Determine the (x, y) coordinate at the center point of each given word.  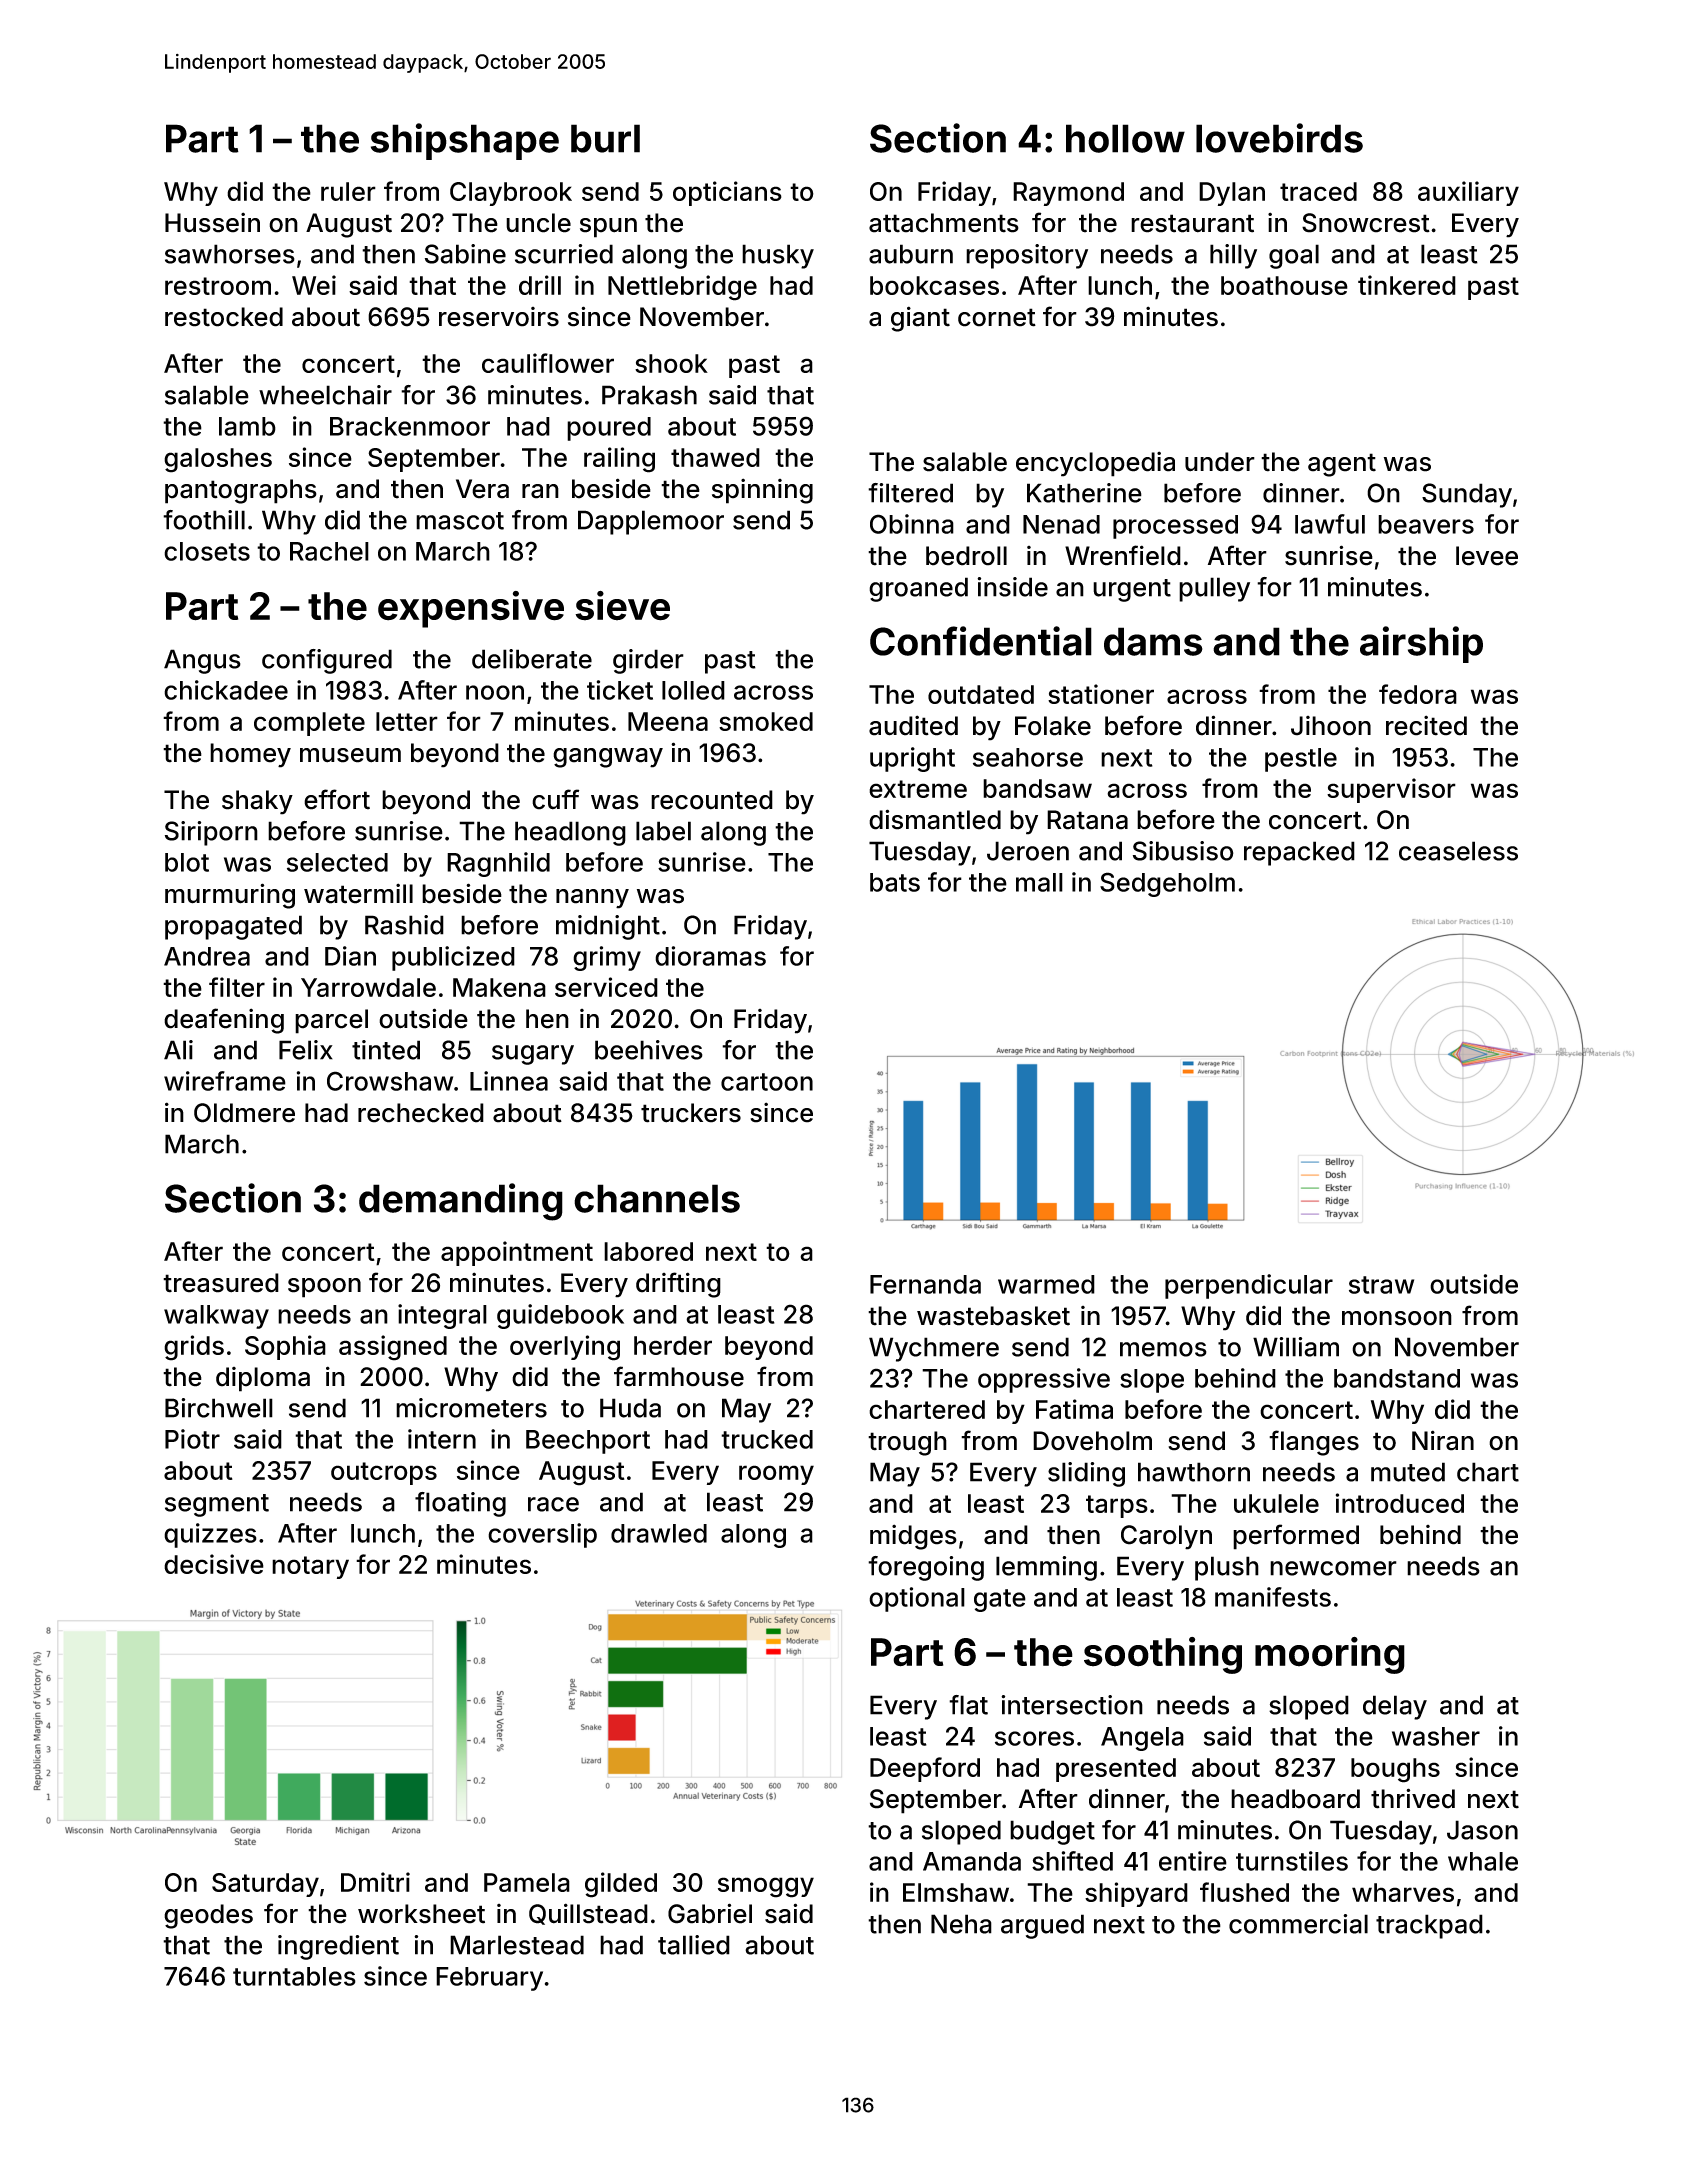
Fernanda (925, 1284)
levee (1487, 556)
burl (605, 138)
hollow (1125, 138)
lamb (247, 426)
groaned (918, 589)
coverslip (542, 1535)
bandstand (1397, 1378)
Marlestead (517, 1945)
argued (1042, 1926)
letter (407, 721)
